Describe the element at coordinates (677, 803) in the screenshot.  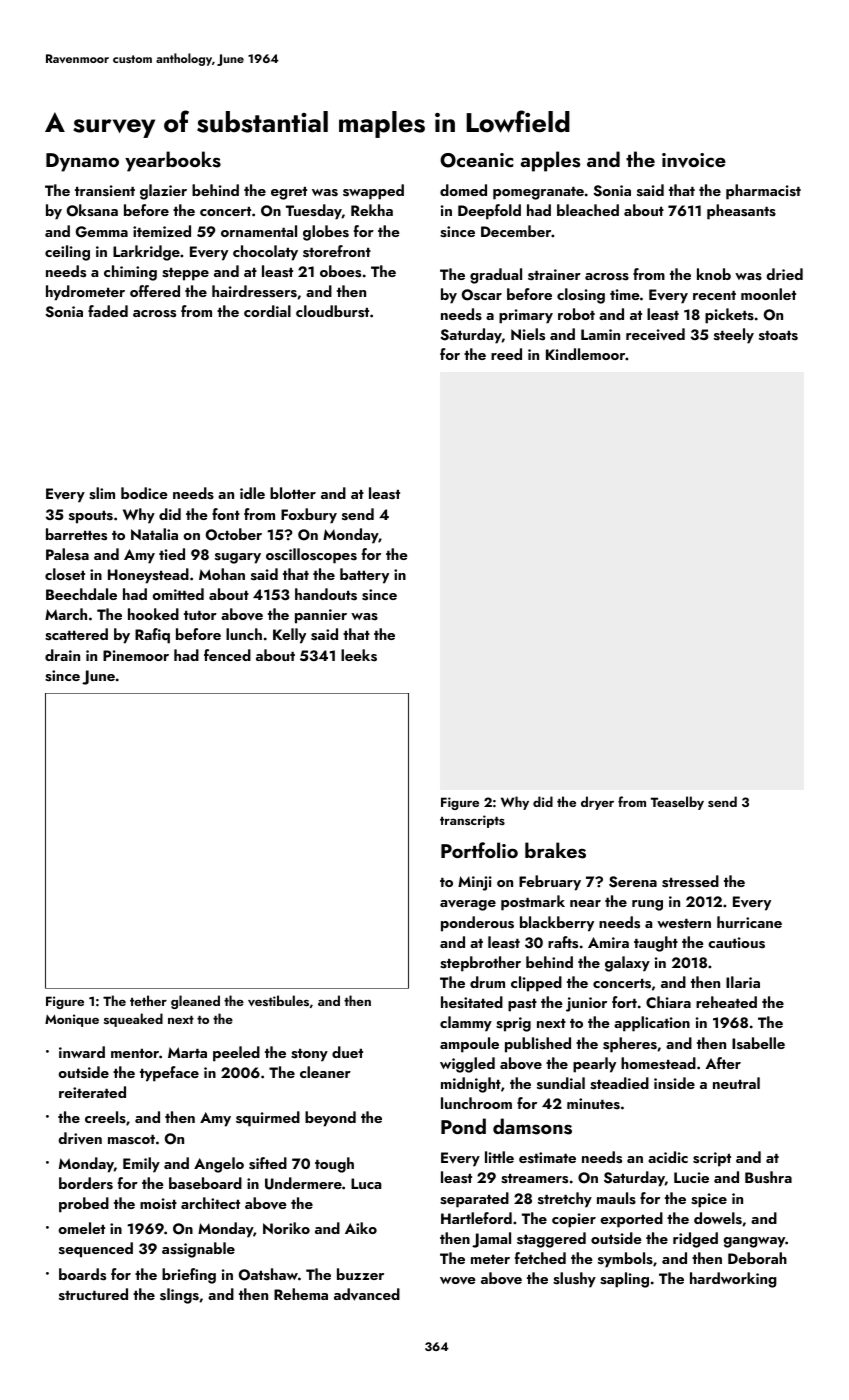
I see `Teaselby` at that location.
